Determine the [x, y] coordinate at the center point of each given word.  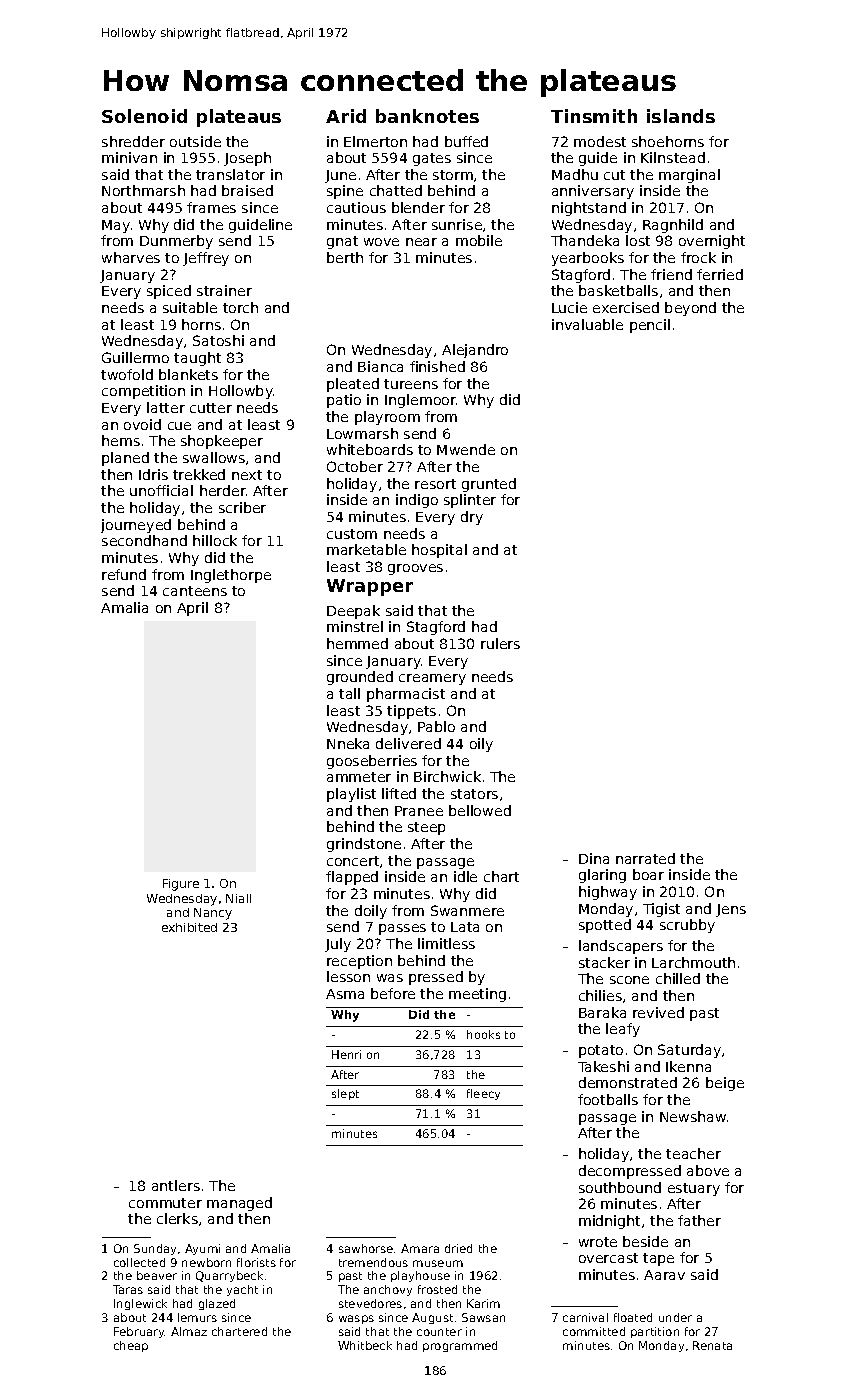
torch [240, 307]
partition [655, 1332]
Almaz [189, 1331]
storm [453, 175]
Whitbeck [365, 1345]
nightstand [589, 209]
